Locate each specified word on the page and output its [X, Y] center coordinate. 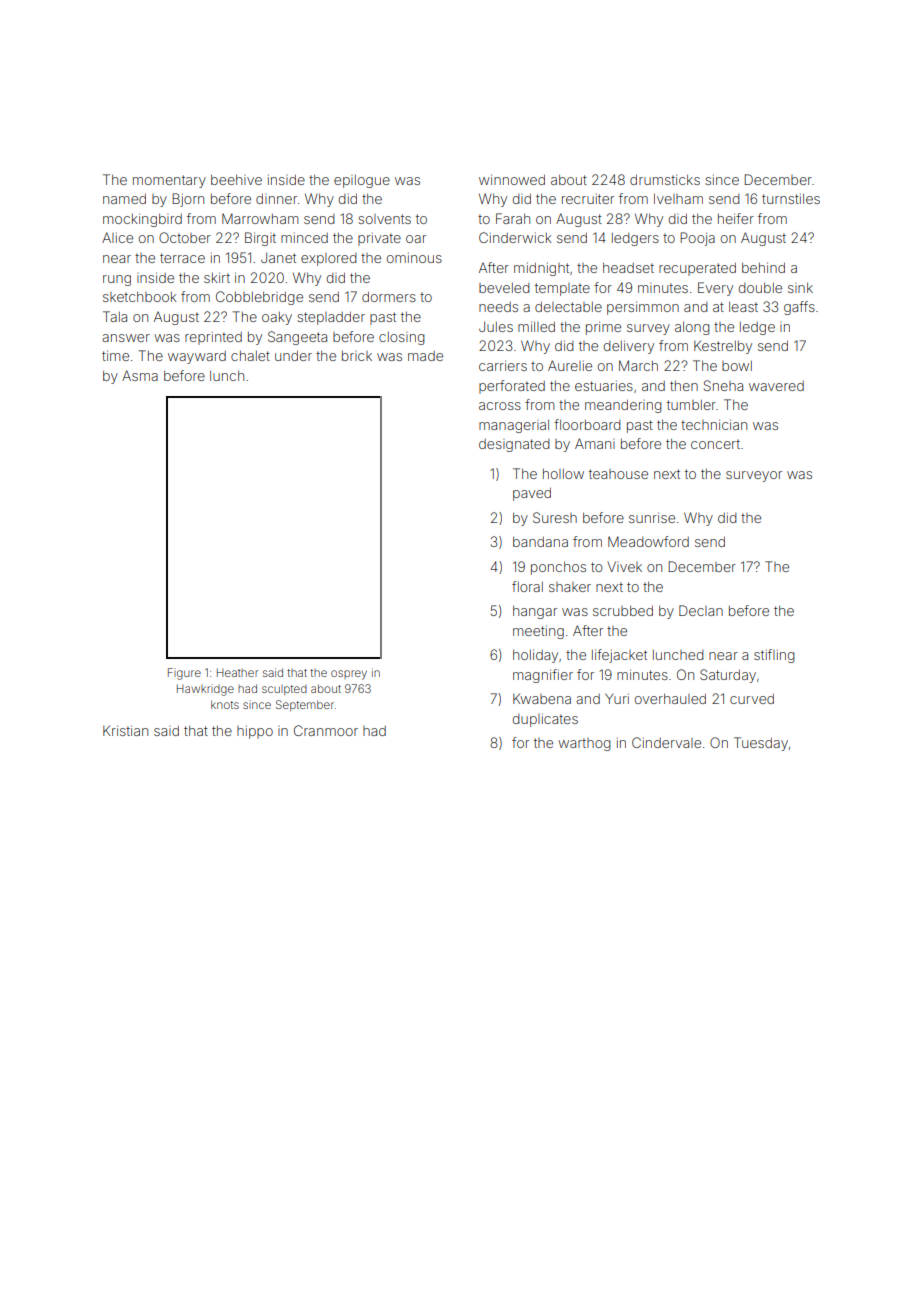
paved [532, 494]
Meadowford [648, 541]
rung [117, 280]
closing [402, 338]
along [692, 328]
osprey [349, 675]
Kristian [125, 730]
